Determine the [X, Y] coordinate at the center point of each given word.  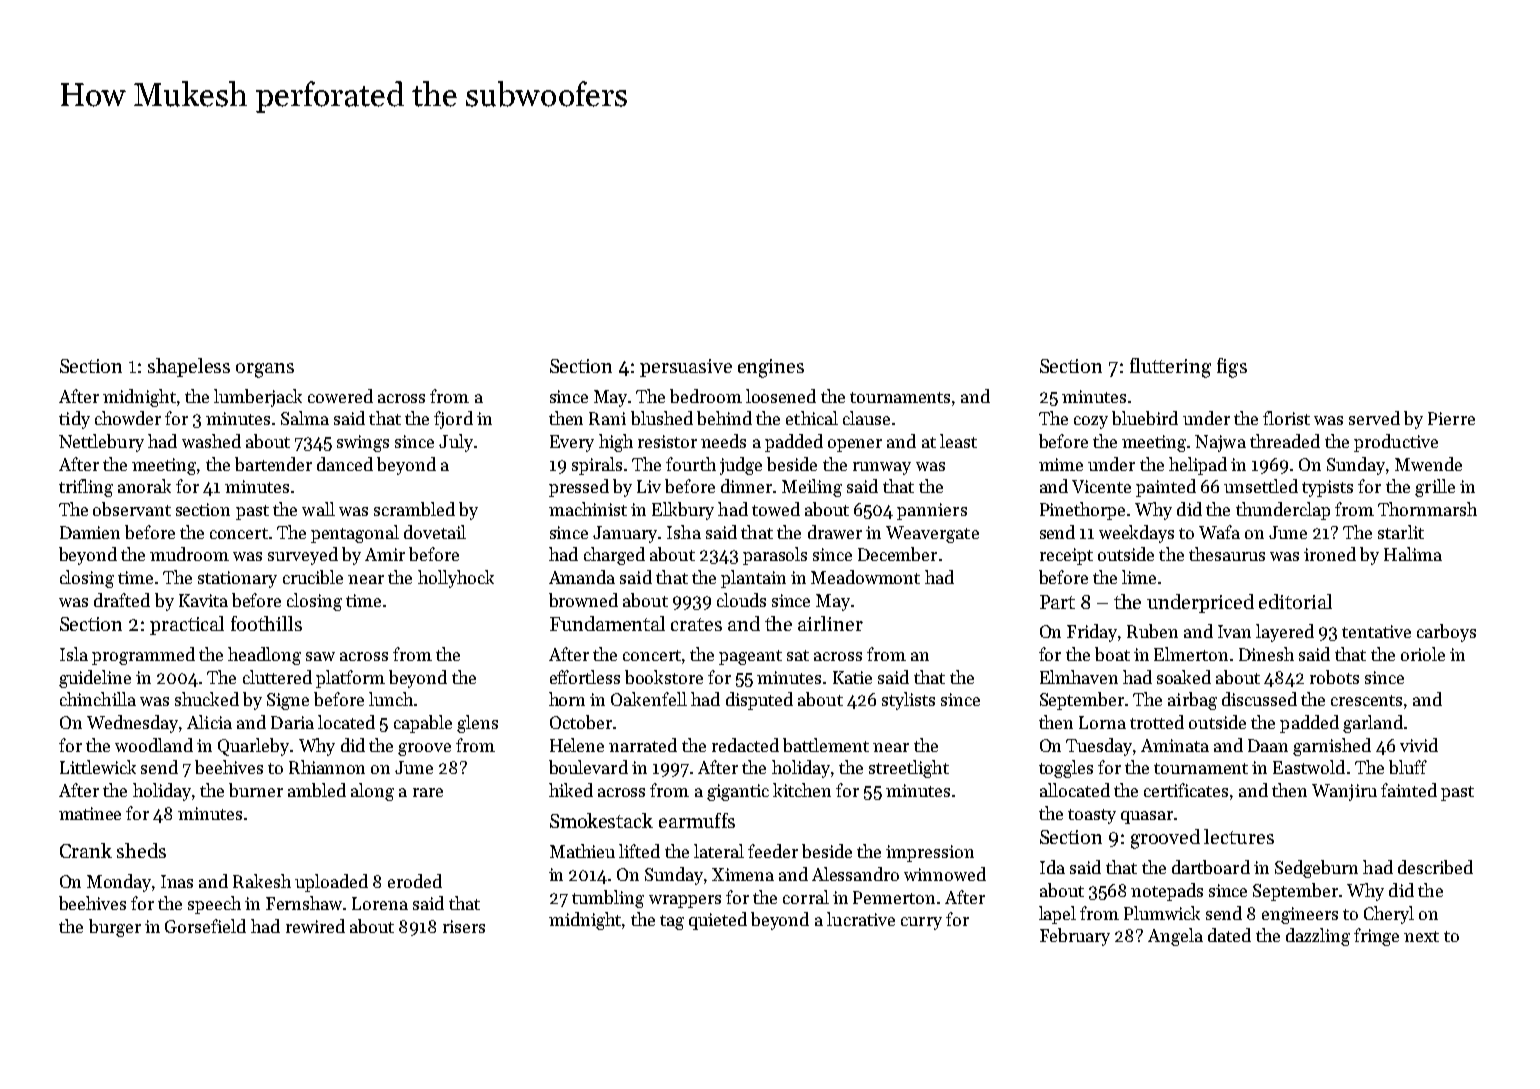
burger [115, 928]
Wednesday [132, 724]
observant [132, 509]
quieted [718, 921]
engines [771, 368]
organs [265, 370]
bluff [1408, 767]
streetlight [909, 769]
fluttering [1170, 368]
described [1435, 867]
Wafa [1219, 532]
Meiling [812, 488]
